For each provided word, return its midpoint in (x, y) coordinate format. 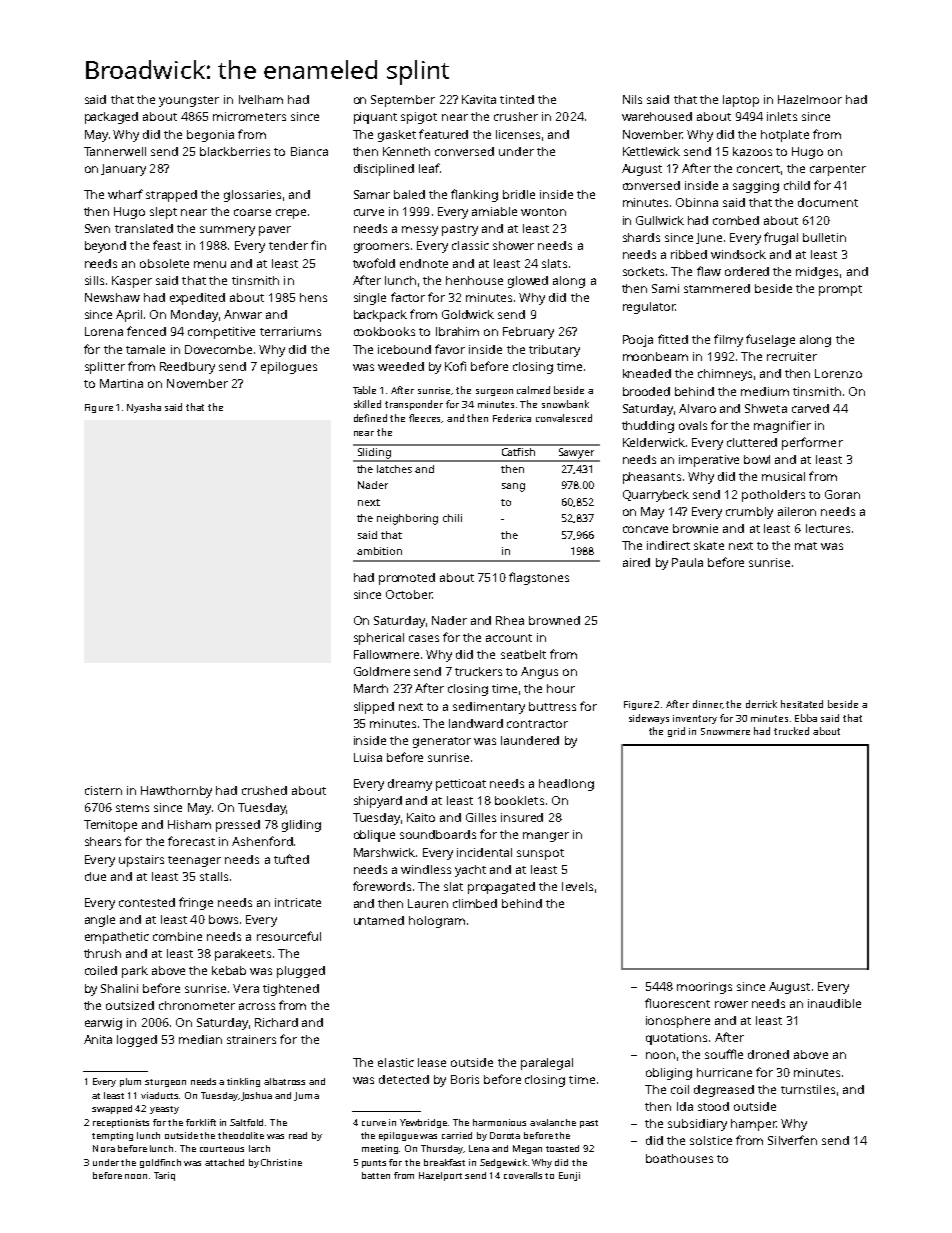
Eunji (569, 1176)
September (403, 101)
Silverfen (792, 1140)
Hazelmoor (810, 99)
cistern (103, 790)
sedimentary (489, 708)
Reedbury (187, 368)
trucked (791, 731)
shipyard (378, 802)
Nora (104, 1148)
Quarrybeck (656, 496)
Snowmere (725, 731)
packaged (111, 118)
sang (513, 487)
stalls (214, 876)
